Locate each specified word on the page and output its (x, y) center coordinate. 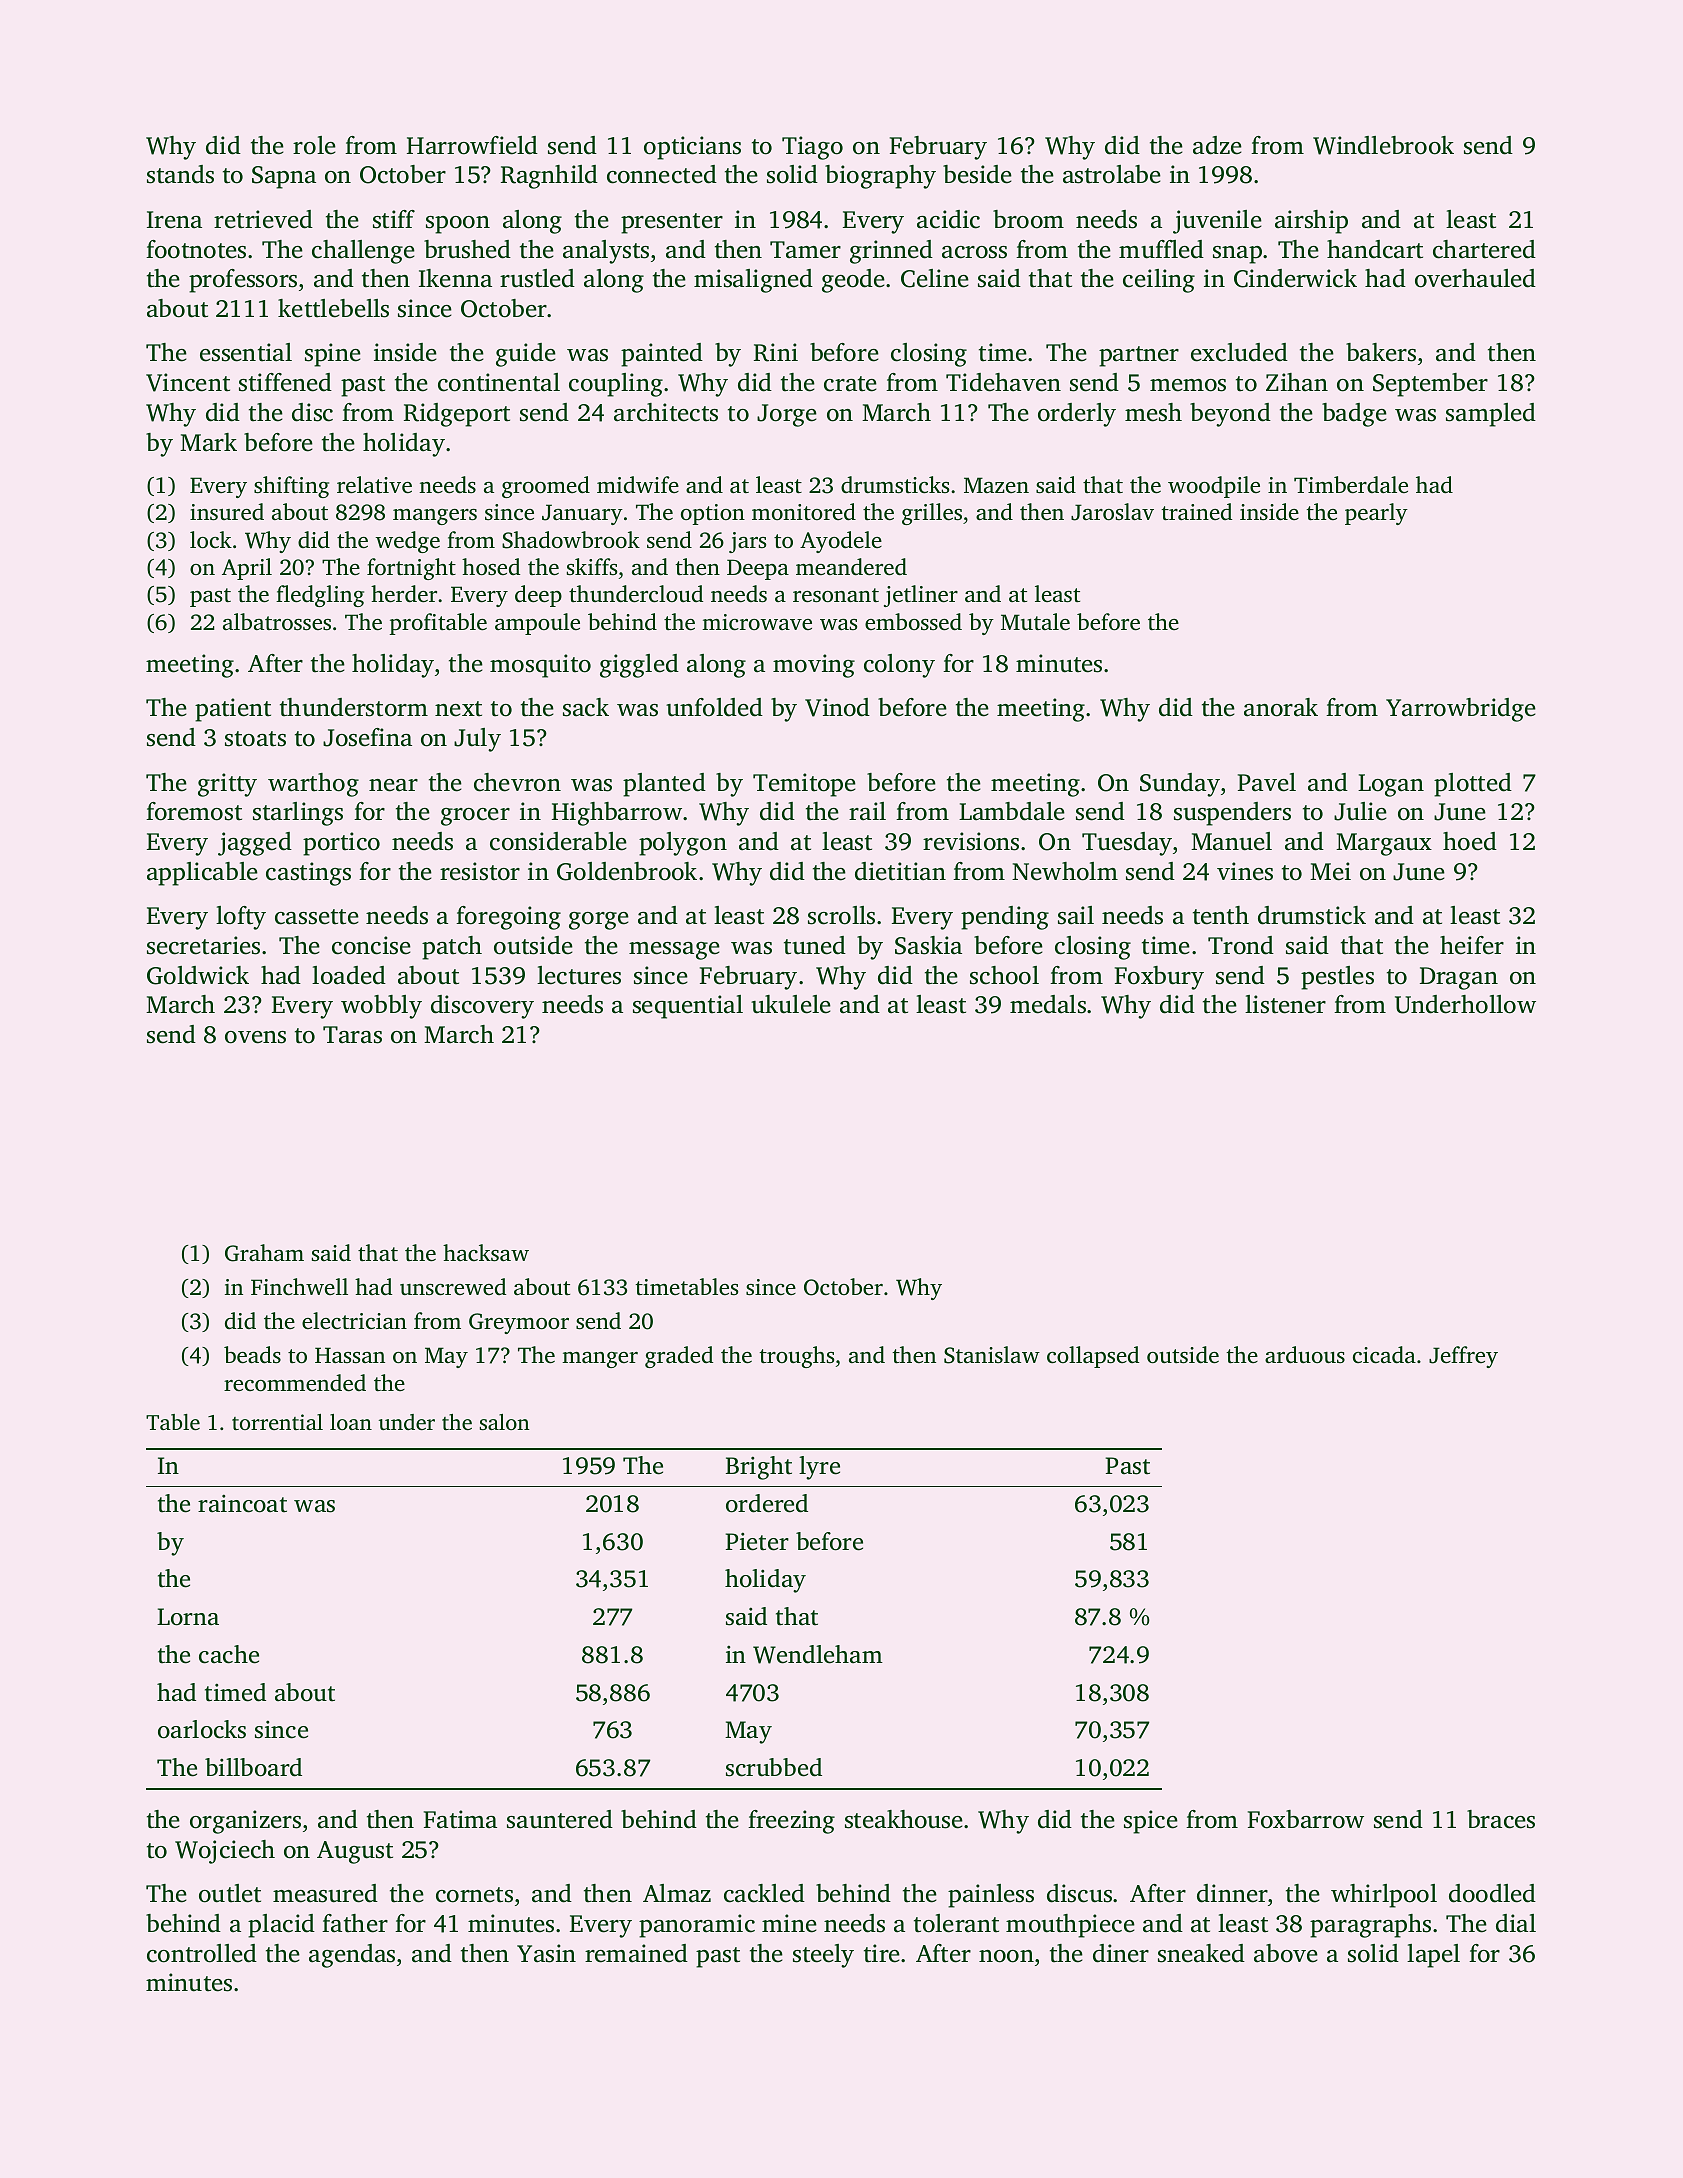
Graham (264, 1253)
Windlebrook (1383, 145)
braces (1501, 1819)
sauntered (560, 1819)
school (1004, 975)
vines (1245, 871)
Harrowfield (472, 145)
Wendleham (818, 1654)
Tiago (812, 148)
